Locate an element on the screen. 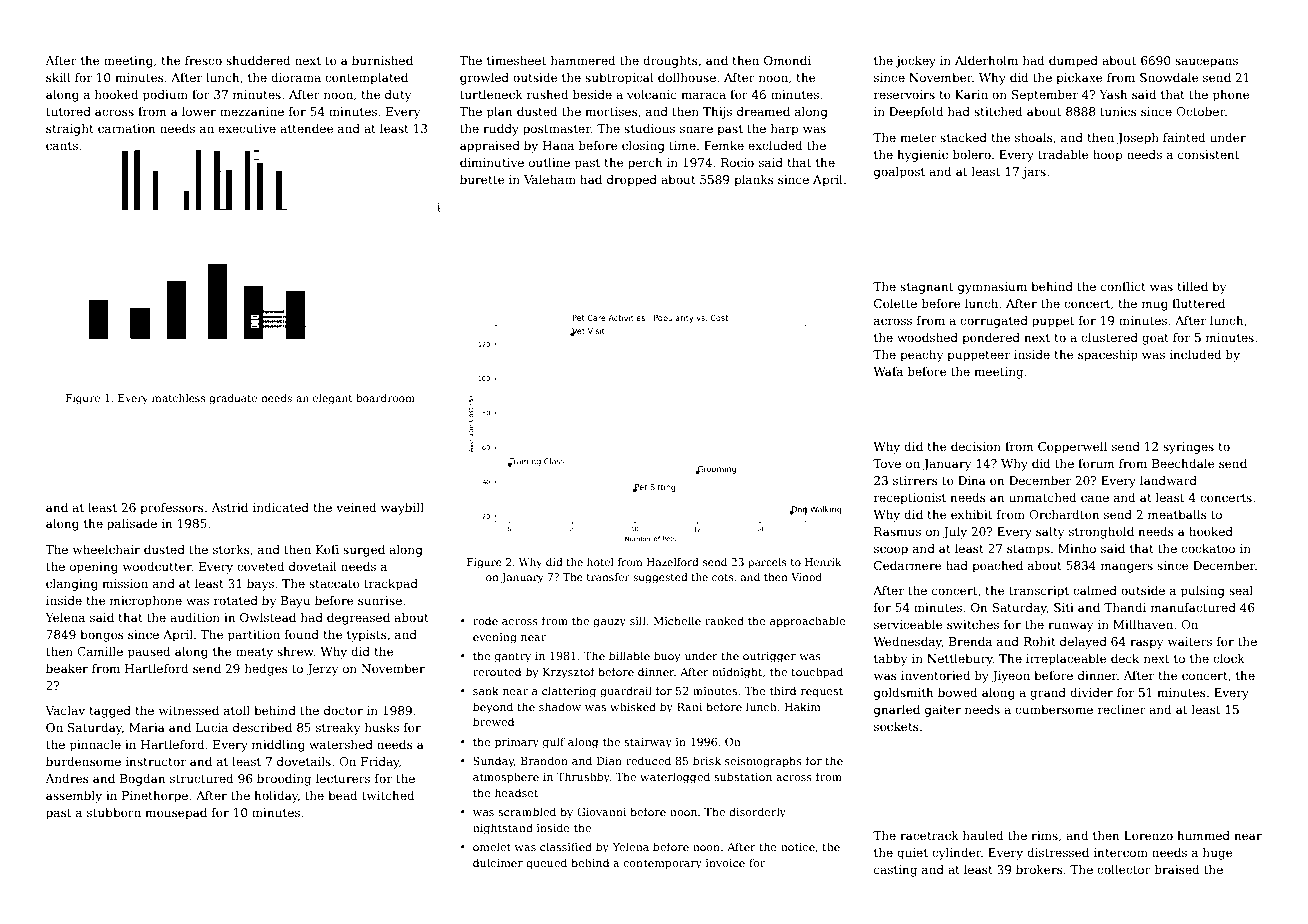 The width and height of the screenshot is (1308, 924). atoll is located at coordinates (237, 710).
